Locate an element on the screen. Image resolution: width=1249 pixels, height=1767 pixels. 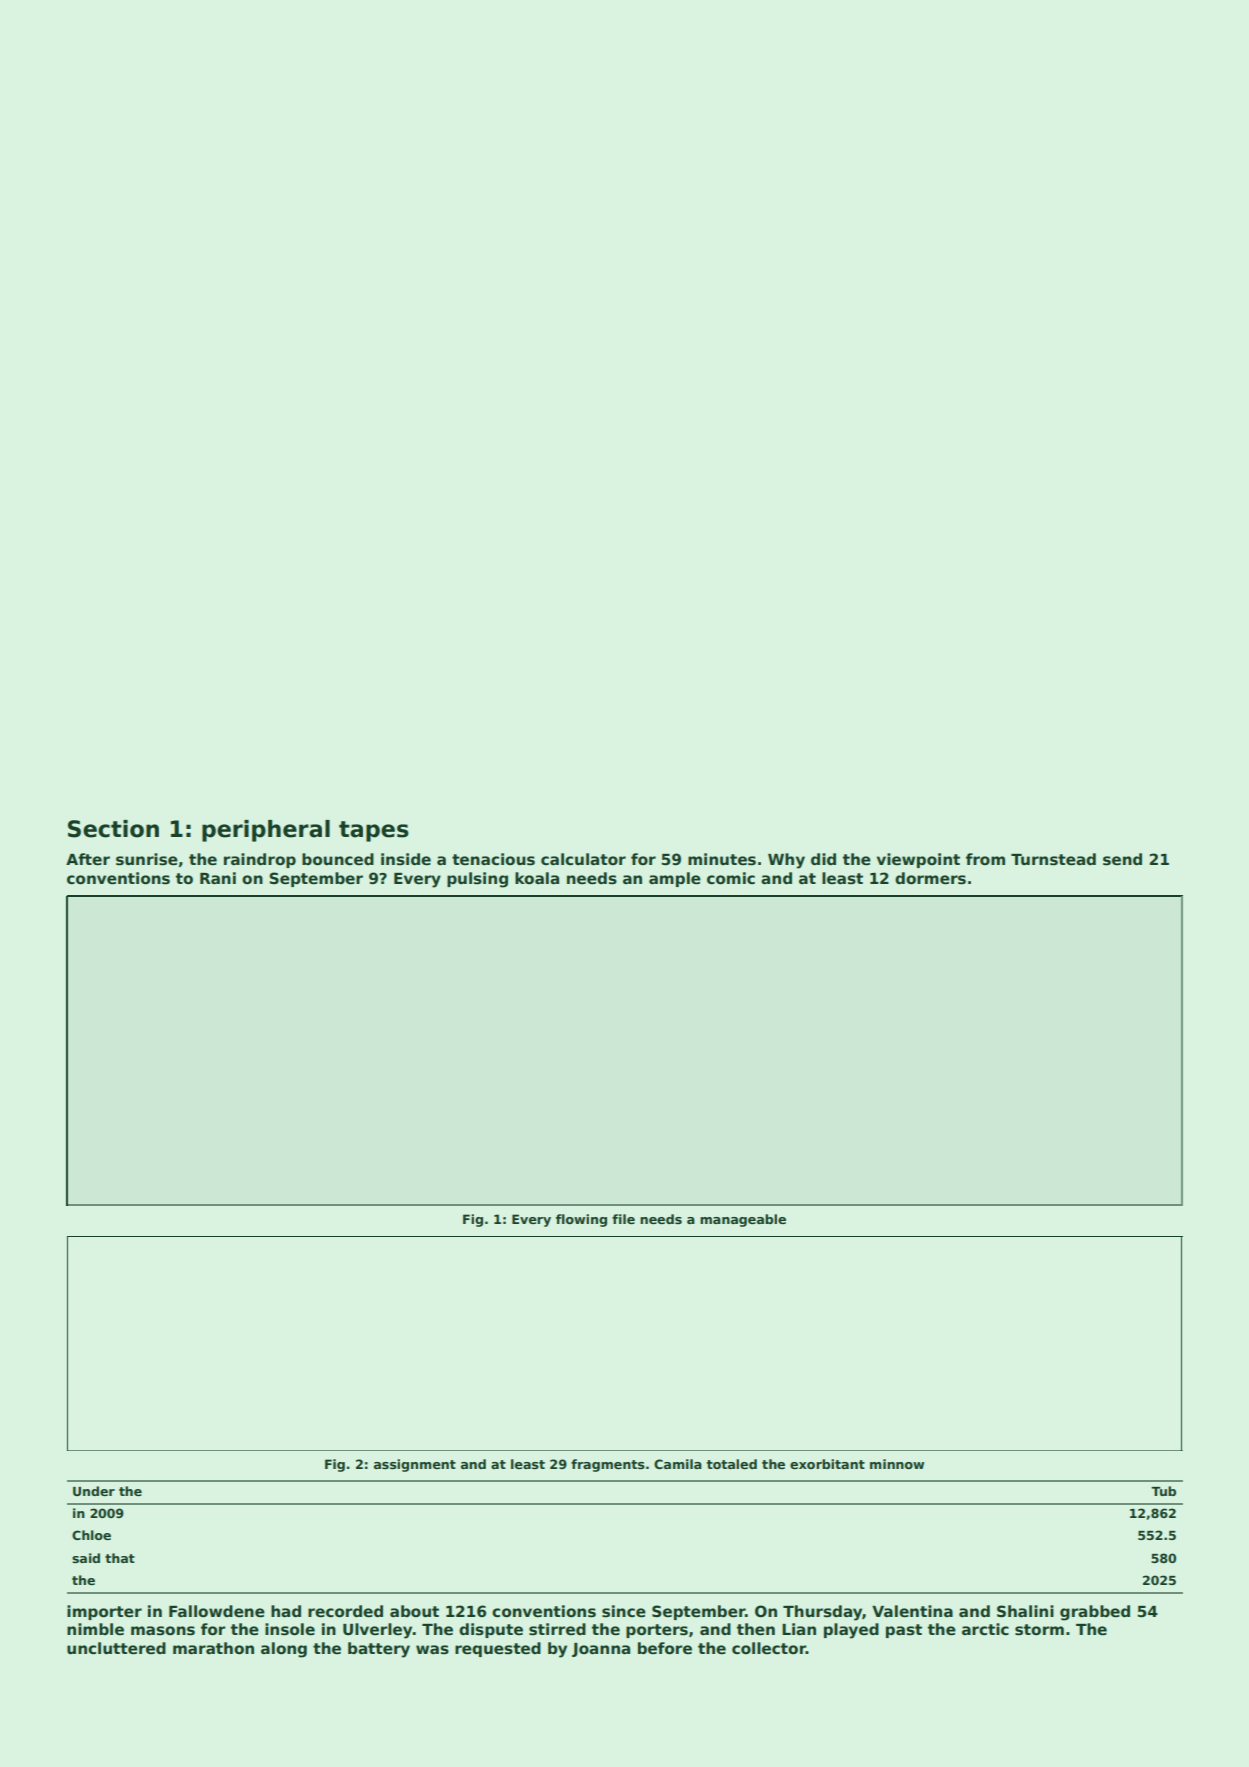
along is located at coordinates (284, 1650).
